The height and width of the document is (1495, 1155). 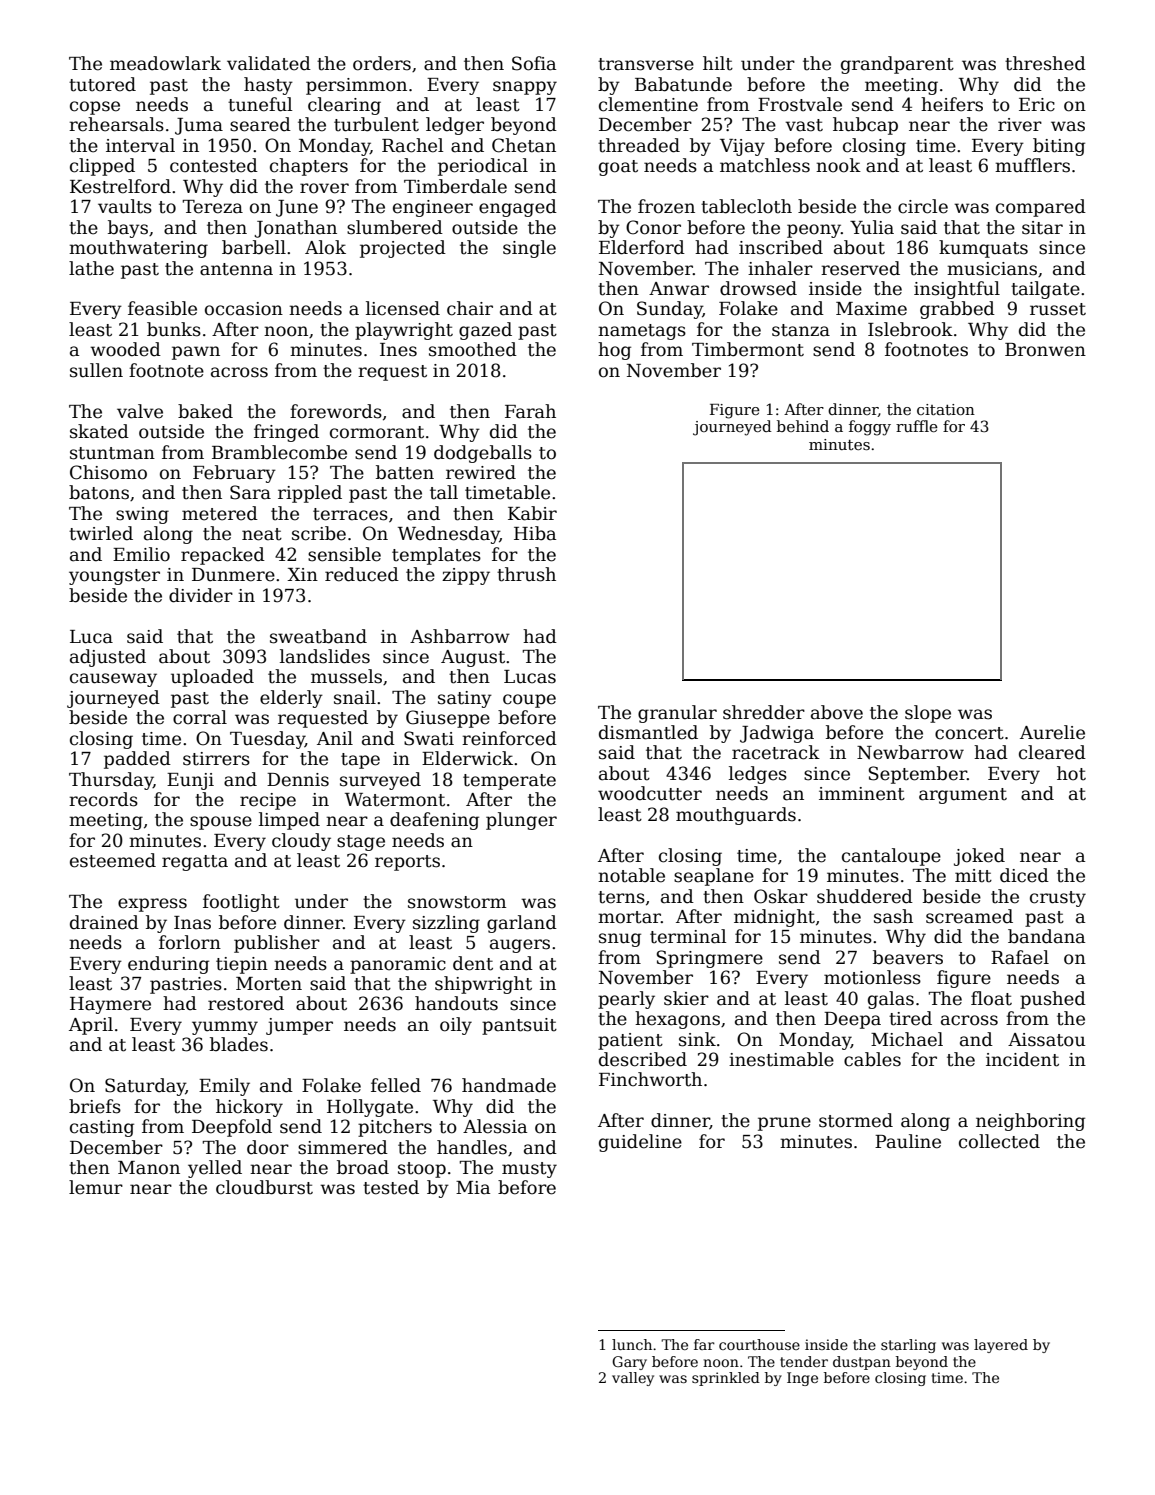 I want to click on cloudburst, so click(x=264, y=1187).
